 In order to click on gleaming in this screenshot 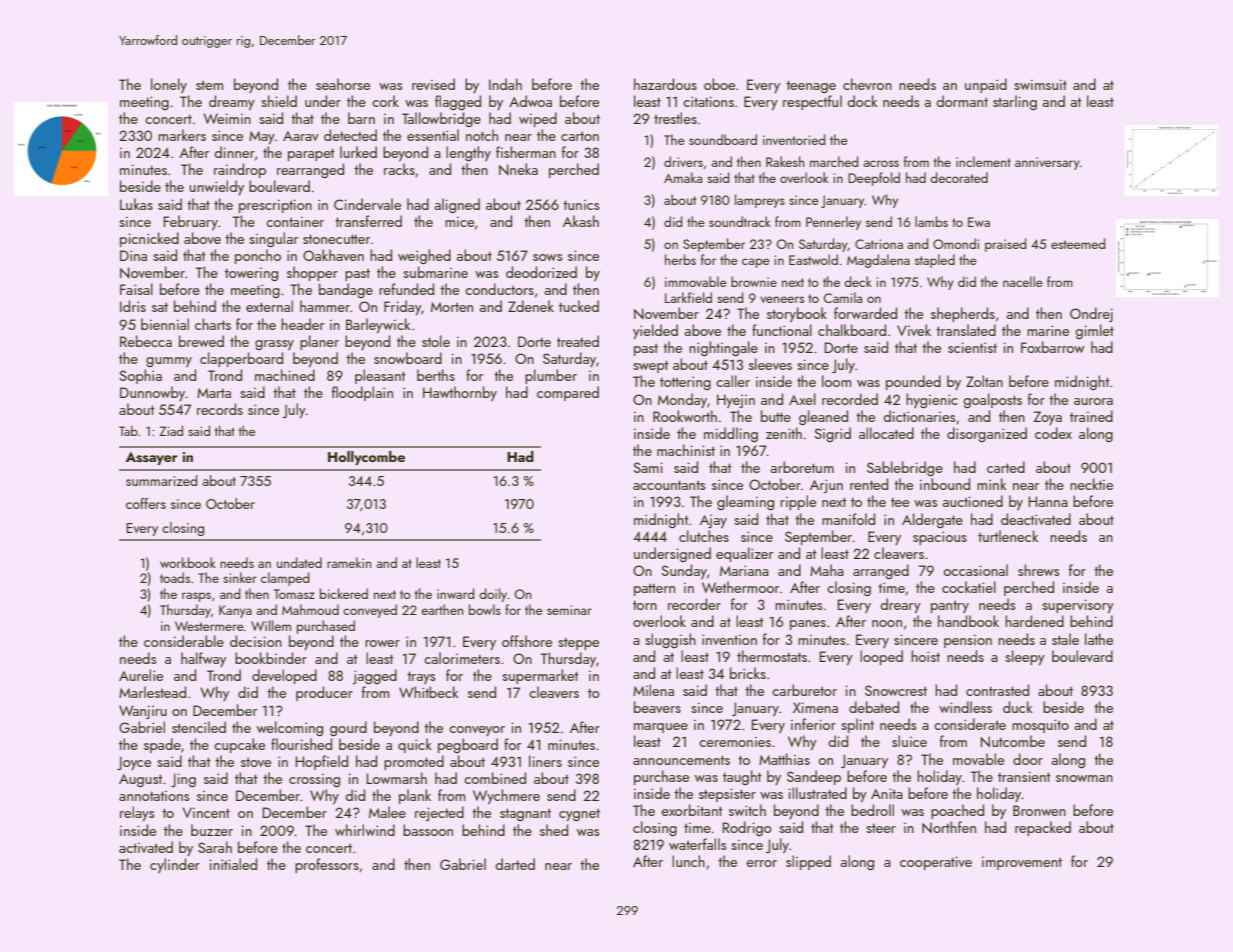, I will do `click(745, 502)`.
